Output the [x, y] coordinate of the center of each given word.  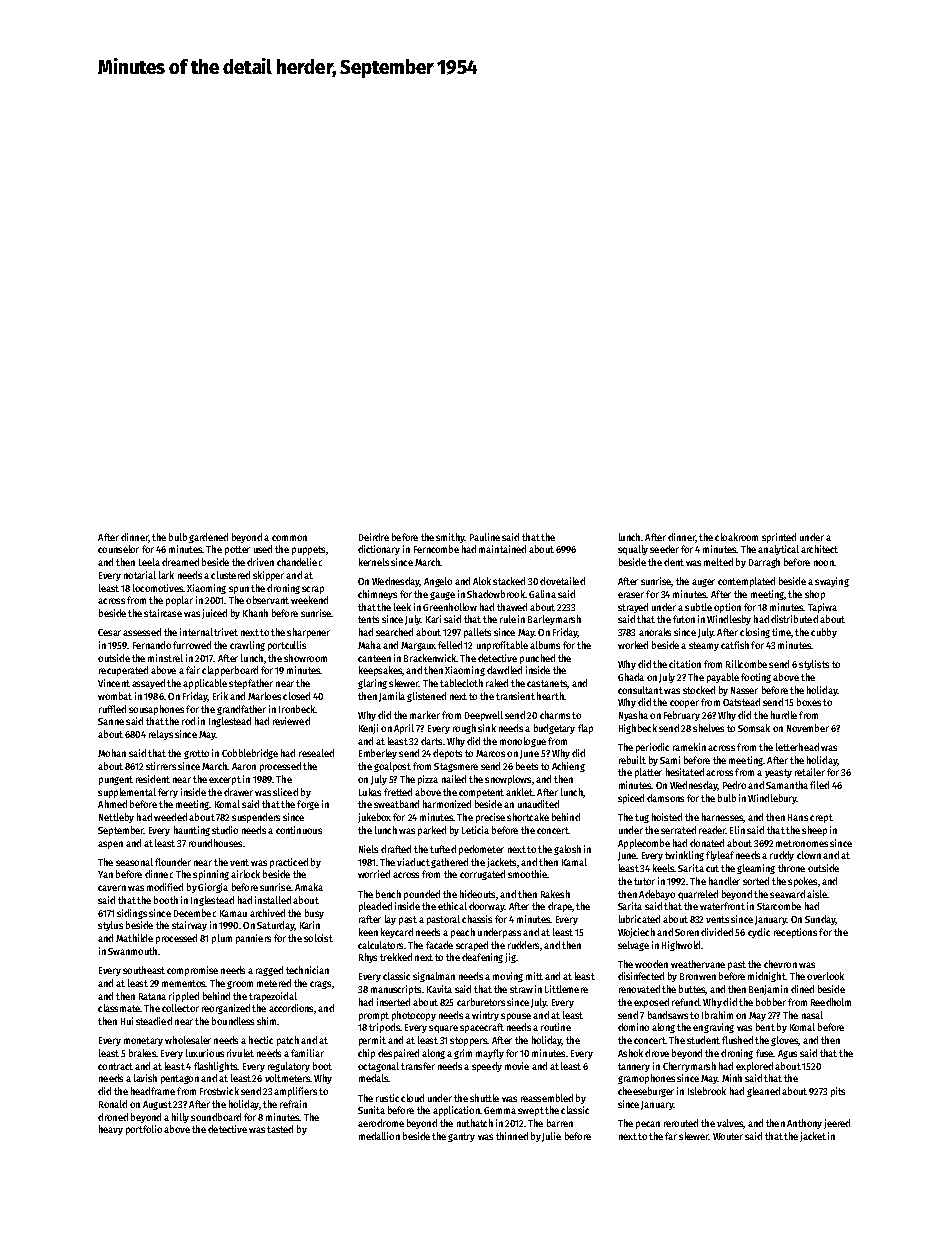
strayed [633, 608]
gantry [461, 1137]
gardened [208, 538]
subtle [698, 607]
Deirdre [374, 537]
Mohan [112, 753]
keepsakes [380, 671]
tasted [280, 1129]
